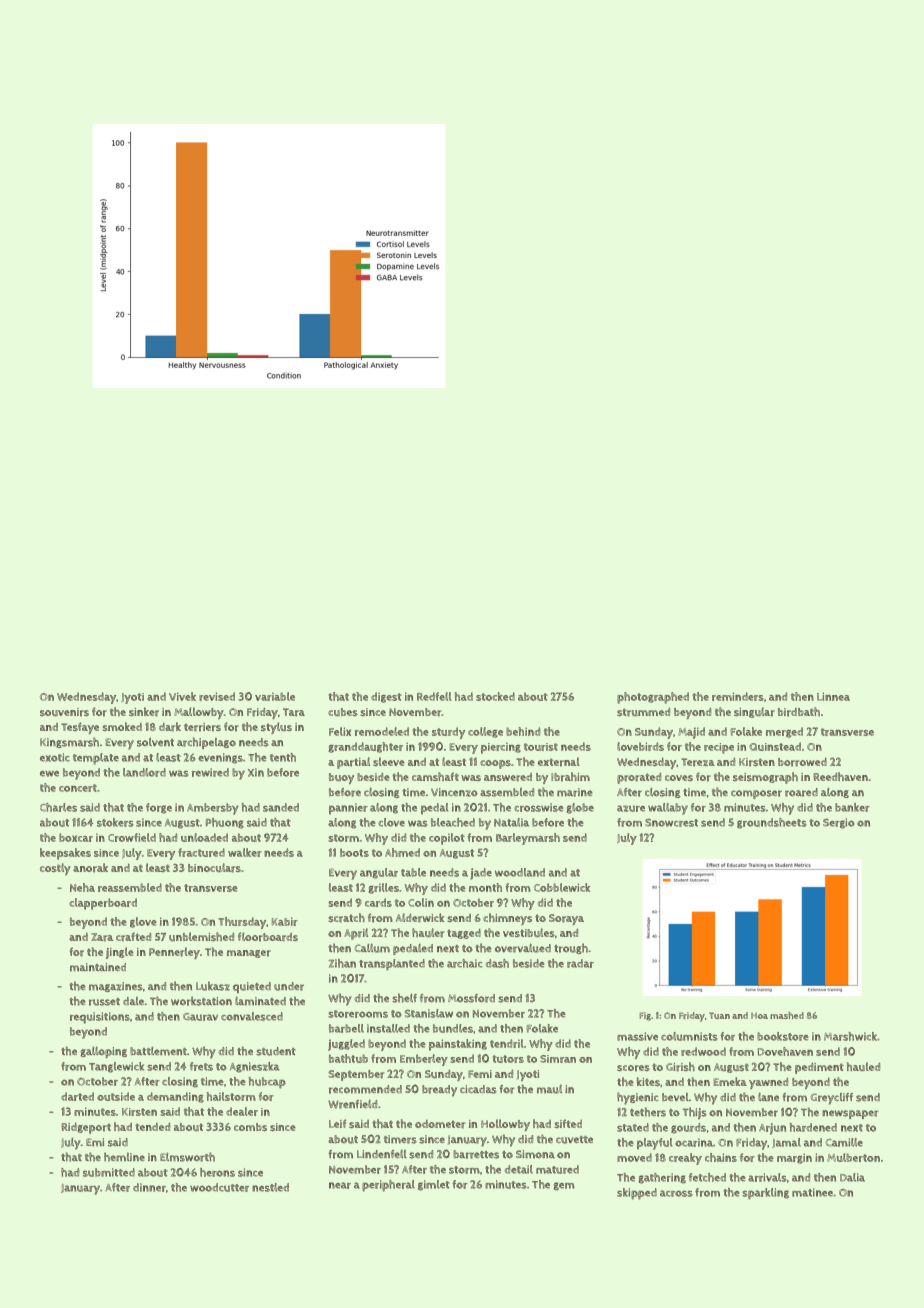 This screenshot has height=1308, width=924. What do you see at coordinates (78, 788) in the screenshot?
I see `concert` at bounding box center [78, 788].
